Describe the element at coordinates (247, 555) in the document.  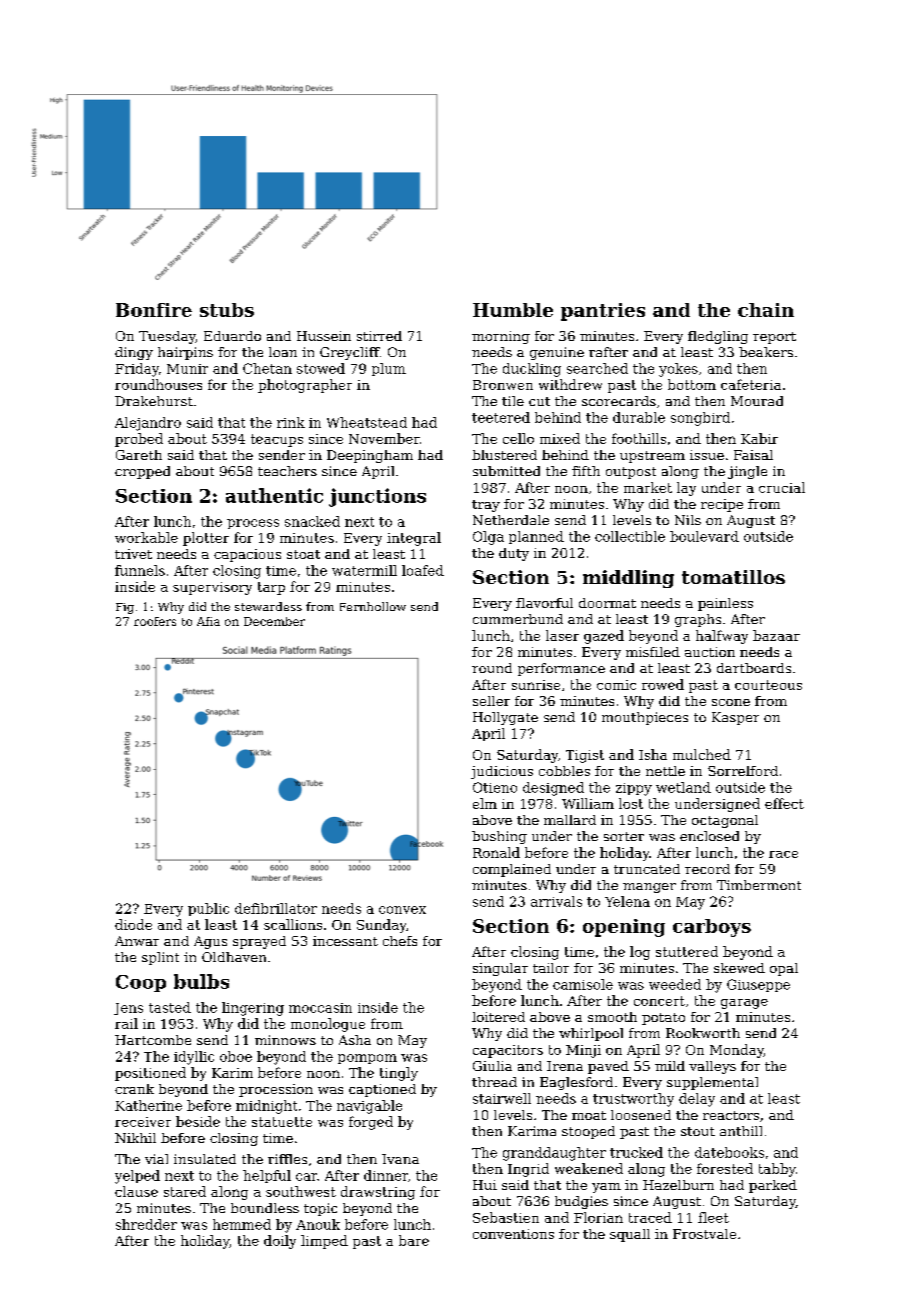
I see `capacious` at that location.
